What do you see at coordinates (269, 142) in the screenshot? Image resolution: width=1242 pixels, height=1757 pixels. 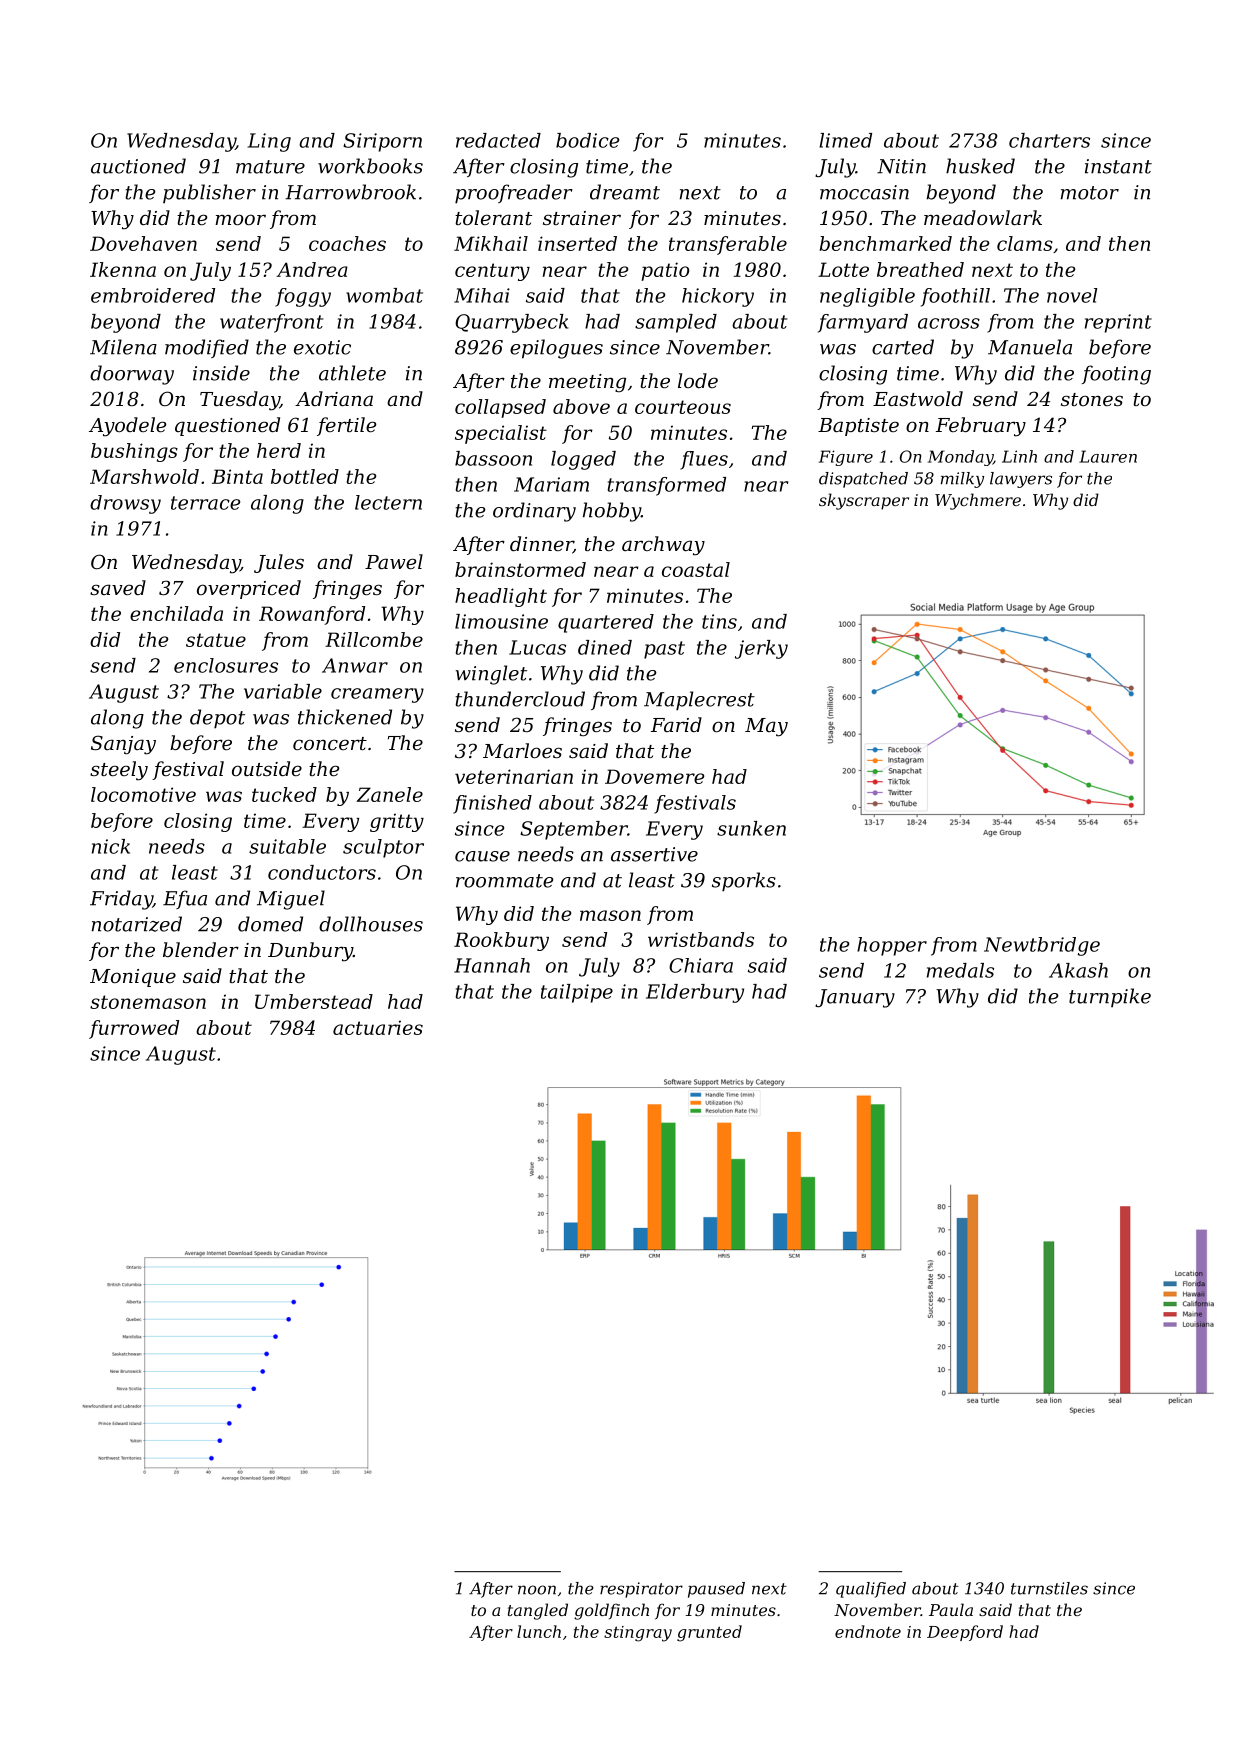 I see `Ling` at bounding box center [269, 142].
